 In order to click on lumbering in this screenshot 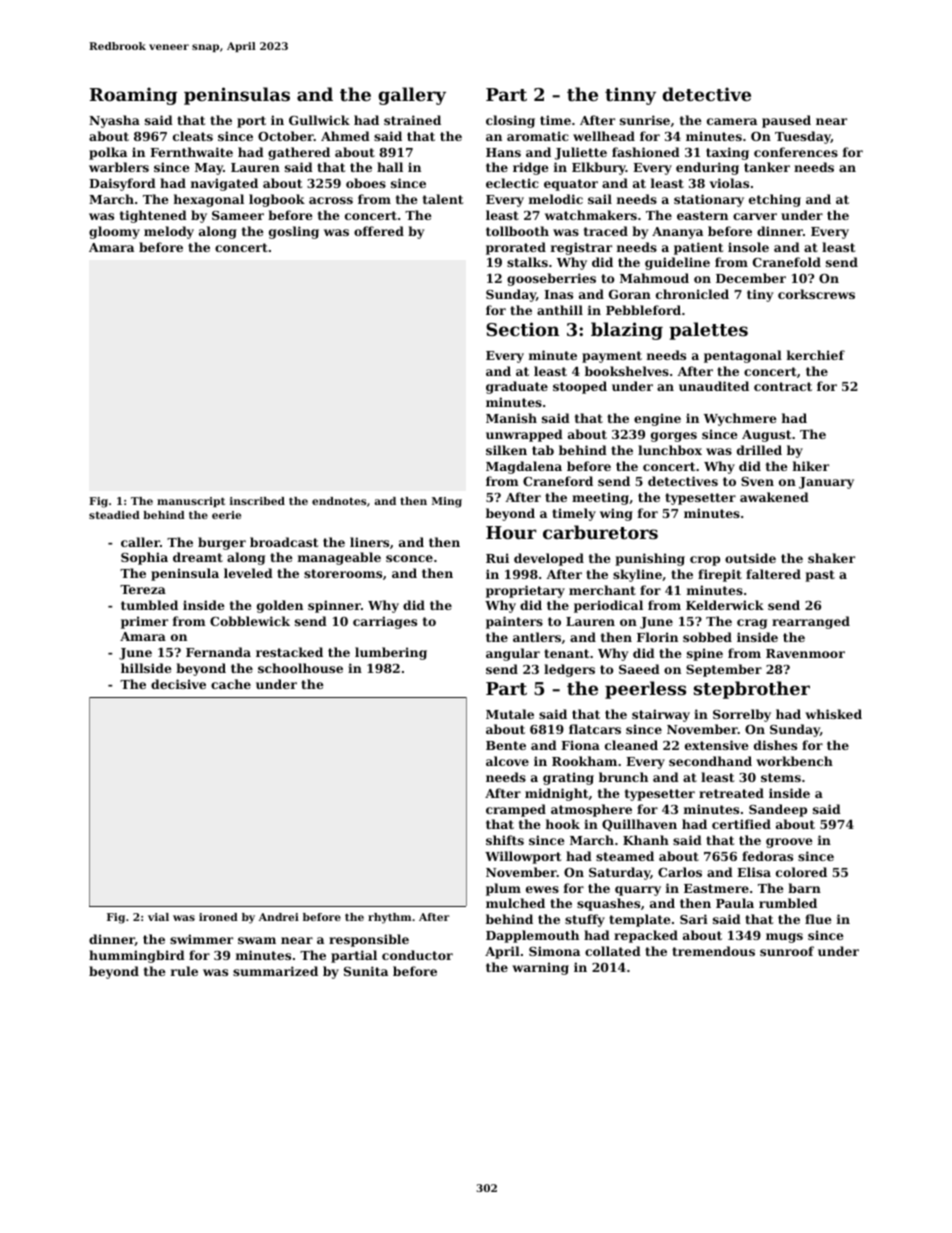, I will do `click(391, 653)`.
